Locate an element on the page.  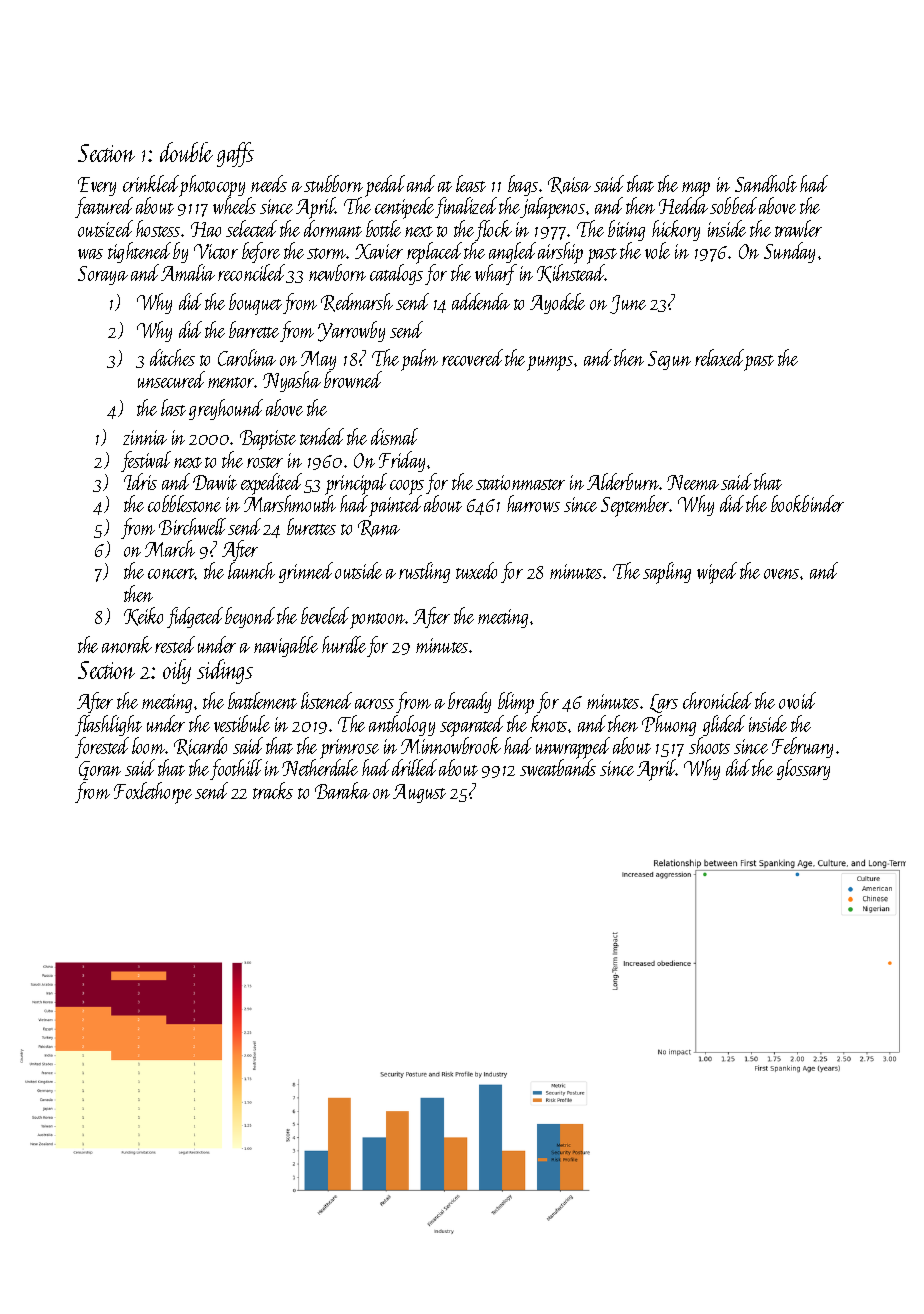
replaced is located at coordinates (435, 253).
